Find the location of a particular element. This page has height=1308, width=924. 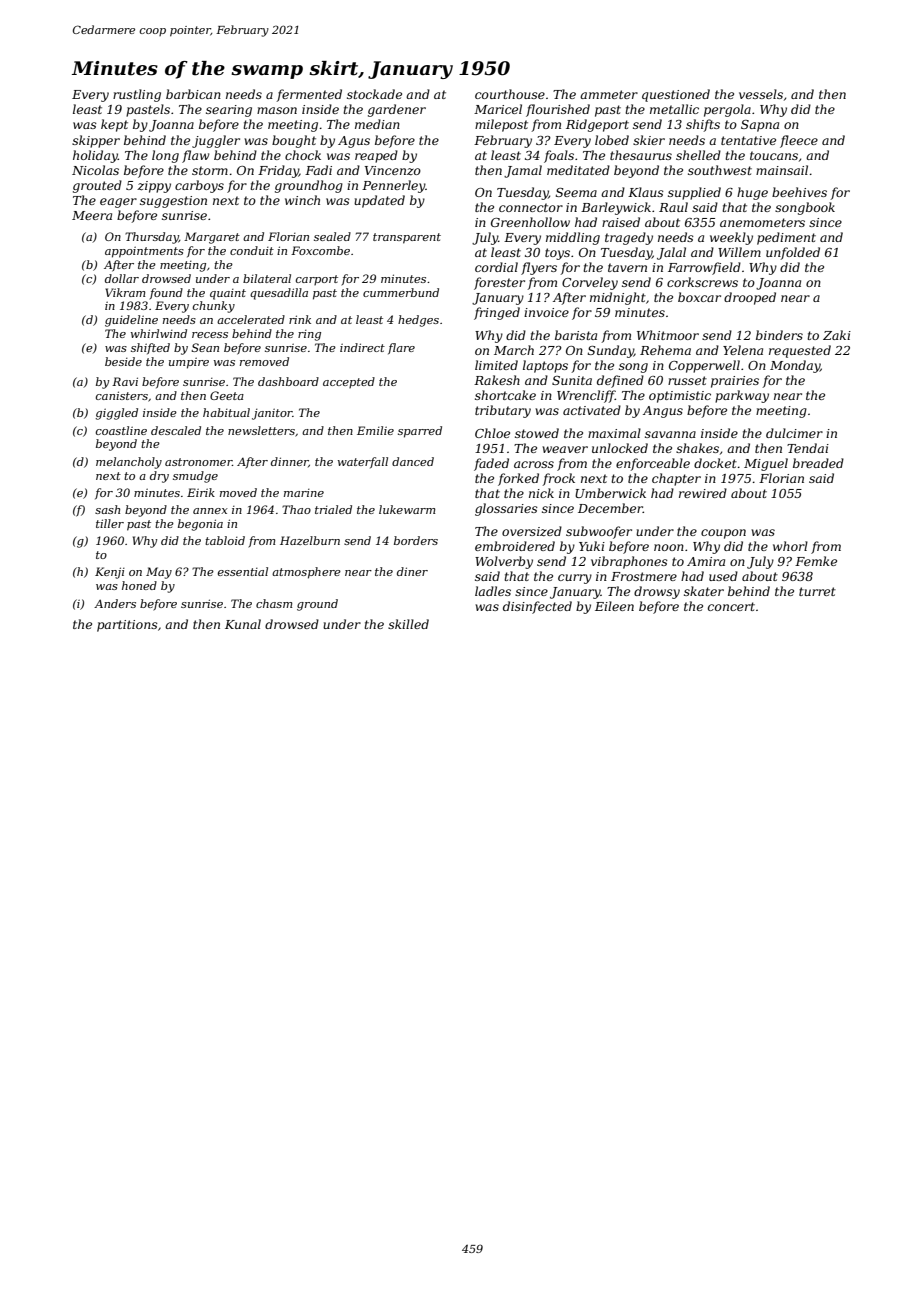

chunky is located at coordinates (214, 307).
